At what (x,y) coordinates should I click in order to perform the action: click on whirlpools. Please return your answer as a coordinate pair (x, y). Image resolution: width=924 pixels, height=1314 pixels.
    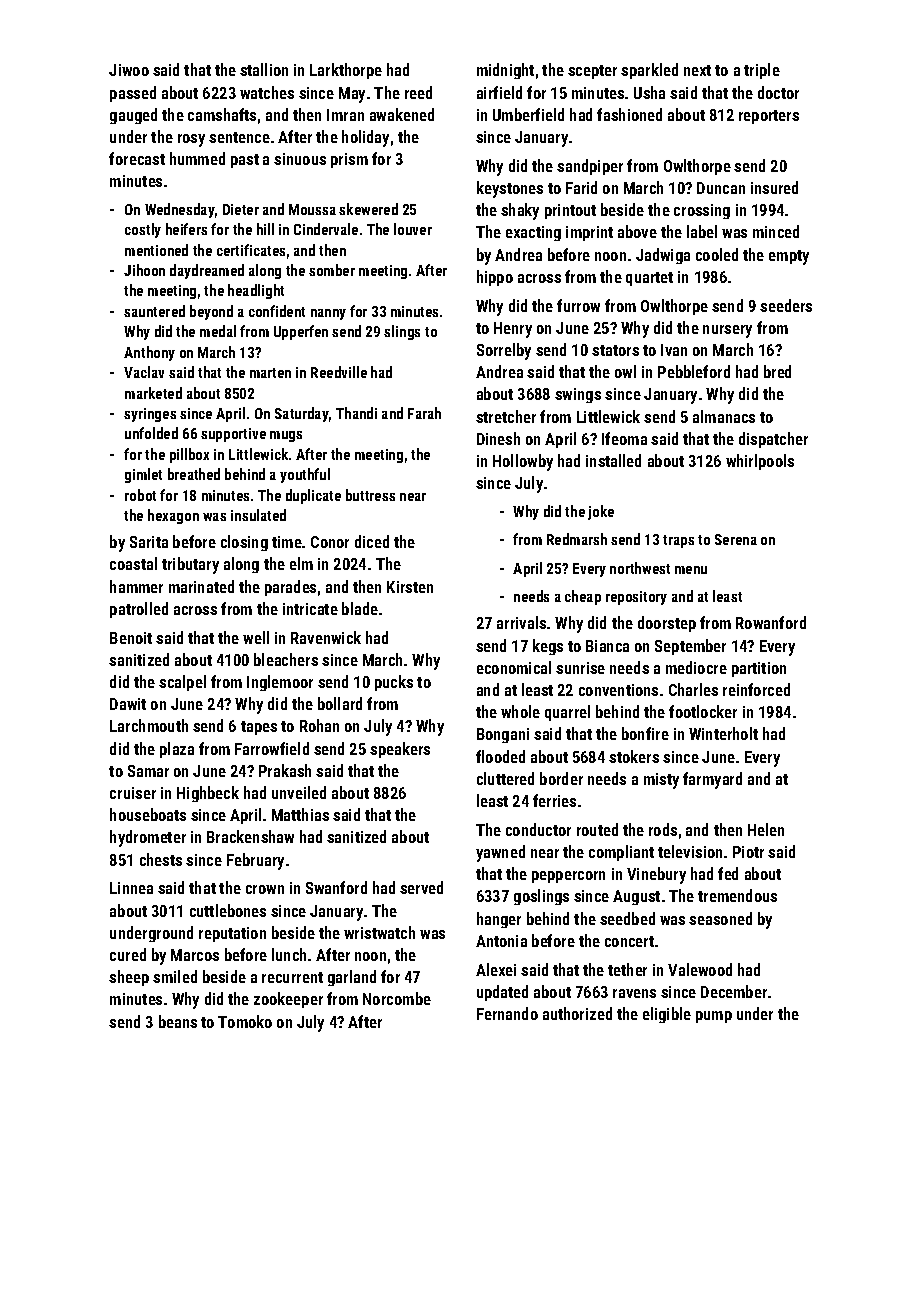
    Looking at the image, I should click on (760, 462).
